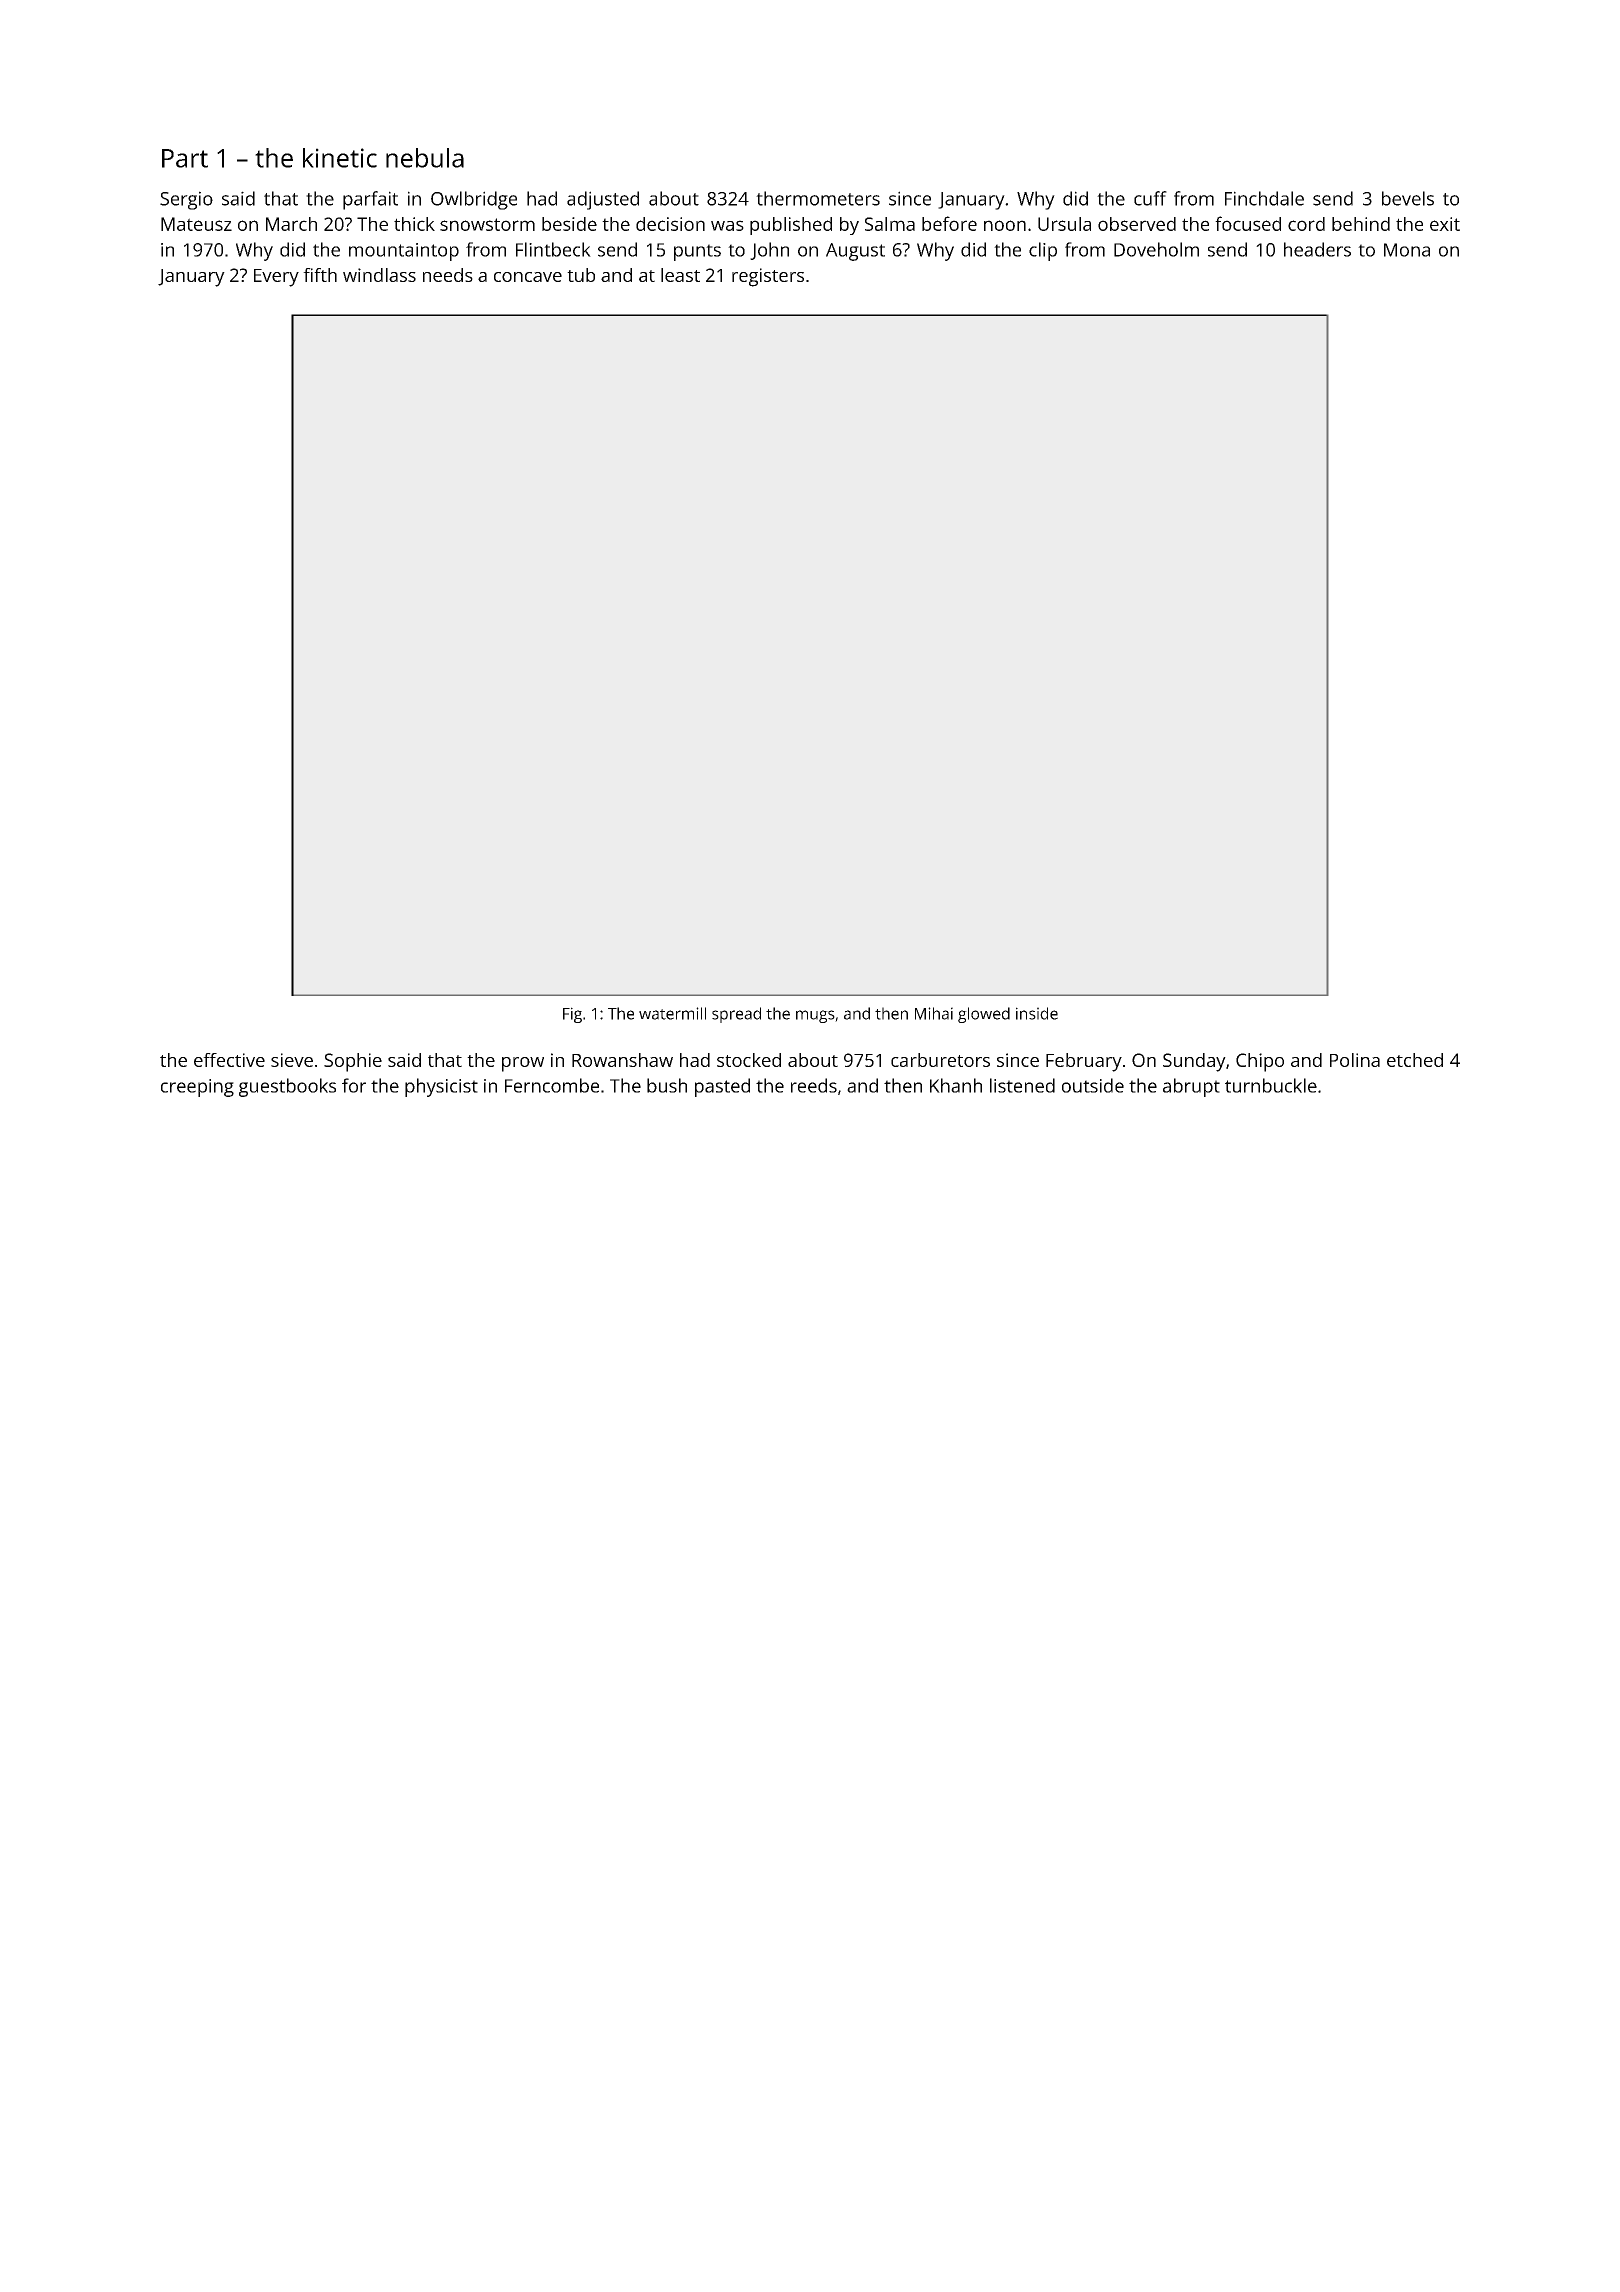 The height and width of the screenshot is (2292, 1620). What do you see at coordinates (1317, 249) in the screenshot?
I see `headers` at bounding box center [1317, 249].
